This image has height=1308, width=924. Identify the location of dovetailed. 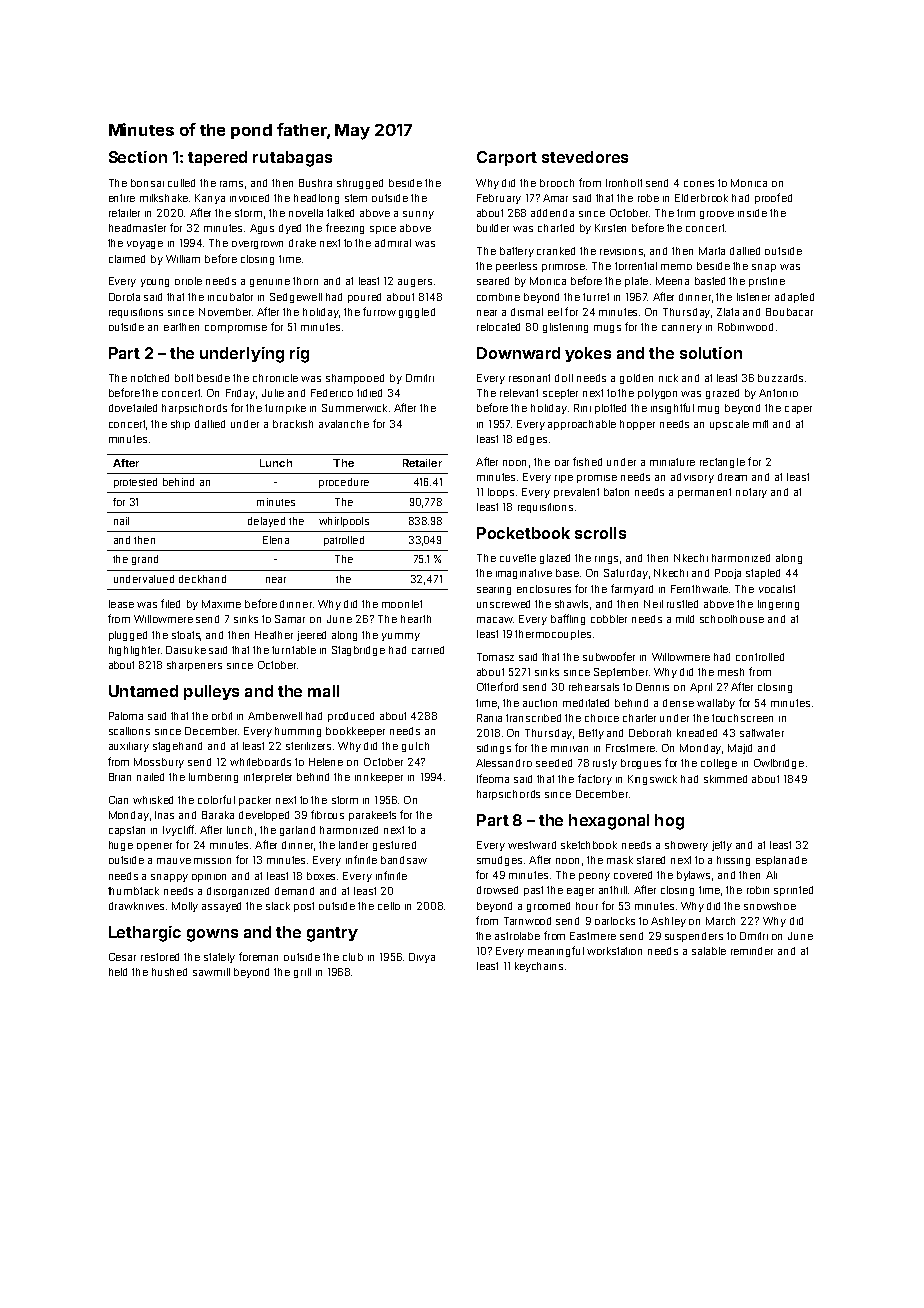
(133, 408).
